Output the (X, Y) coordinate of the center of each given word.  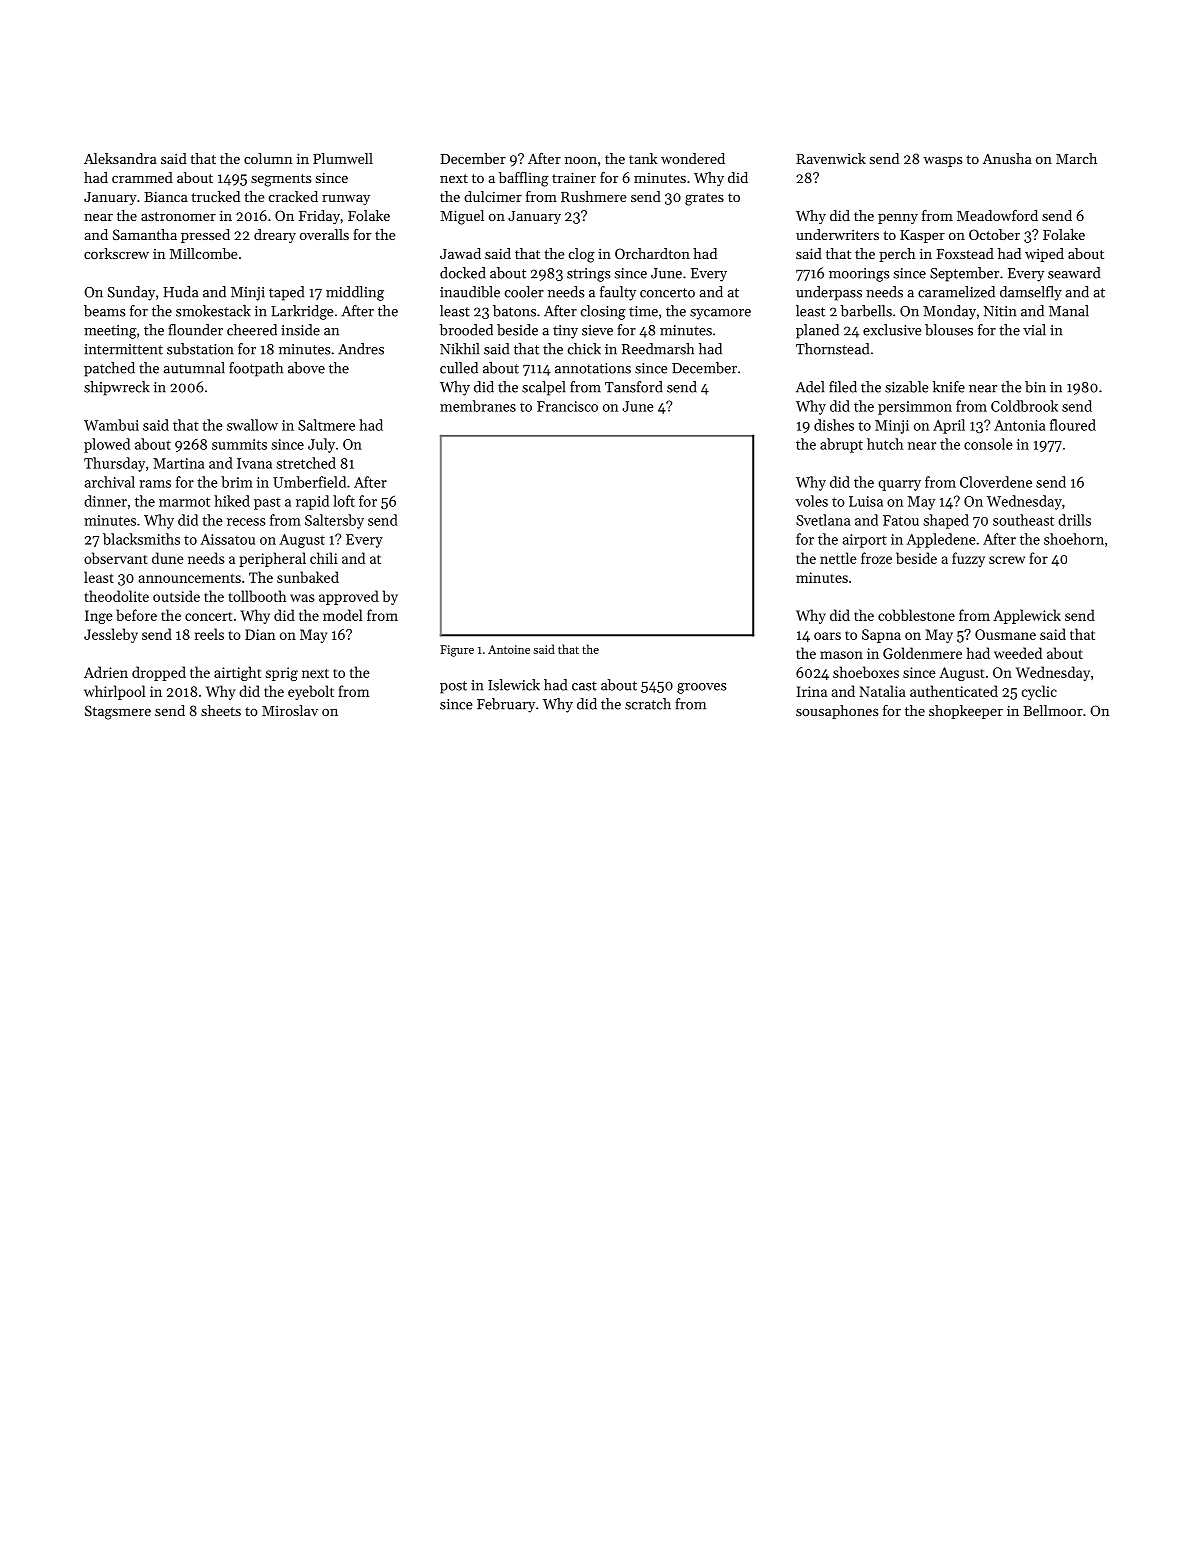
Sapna (881, 636)
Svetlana (823, 520)
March (1076, 158)
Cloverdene (996, 482)
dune (168, 558)
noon (581, 160)
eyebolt (311, 692)
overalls (324, 234)
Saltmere (326, 425)
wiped (1044, 255)
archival (109, 482)
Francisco (567, 406)
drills (1074, 520)
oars (827, 636)
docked (463, 273)
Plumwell (343, 158)
